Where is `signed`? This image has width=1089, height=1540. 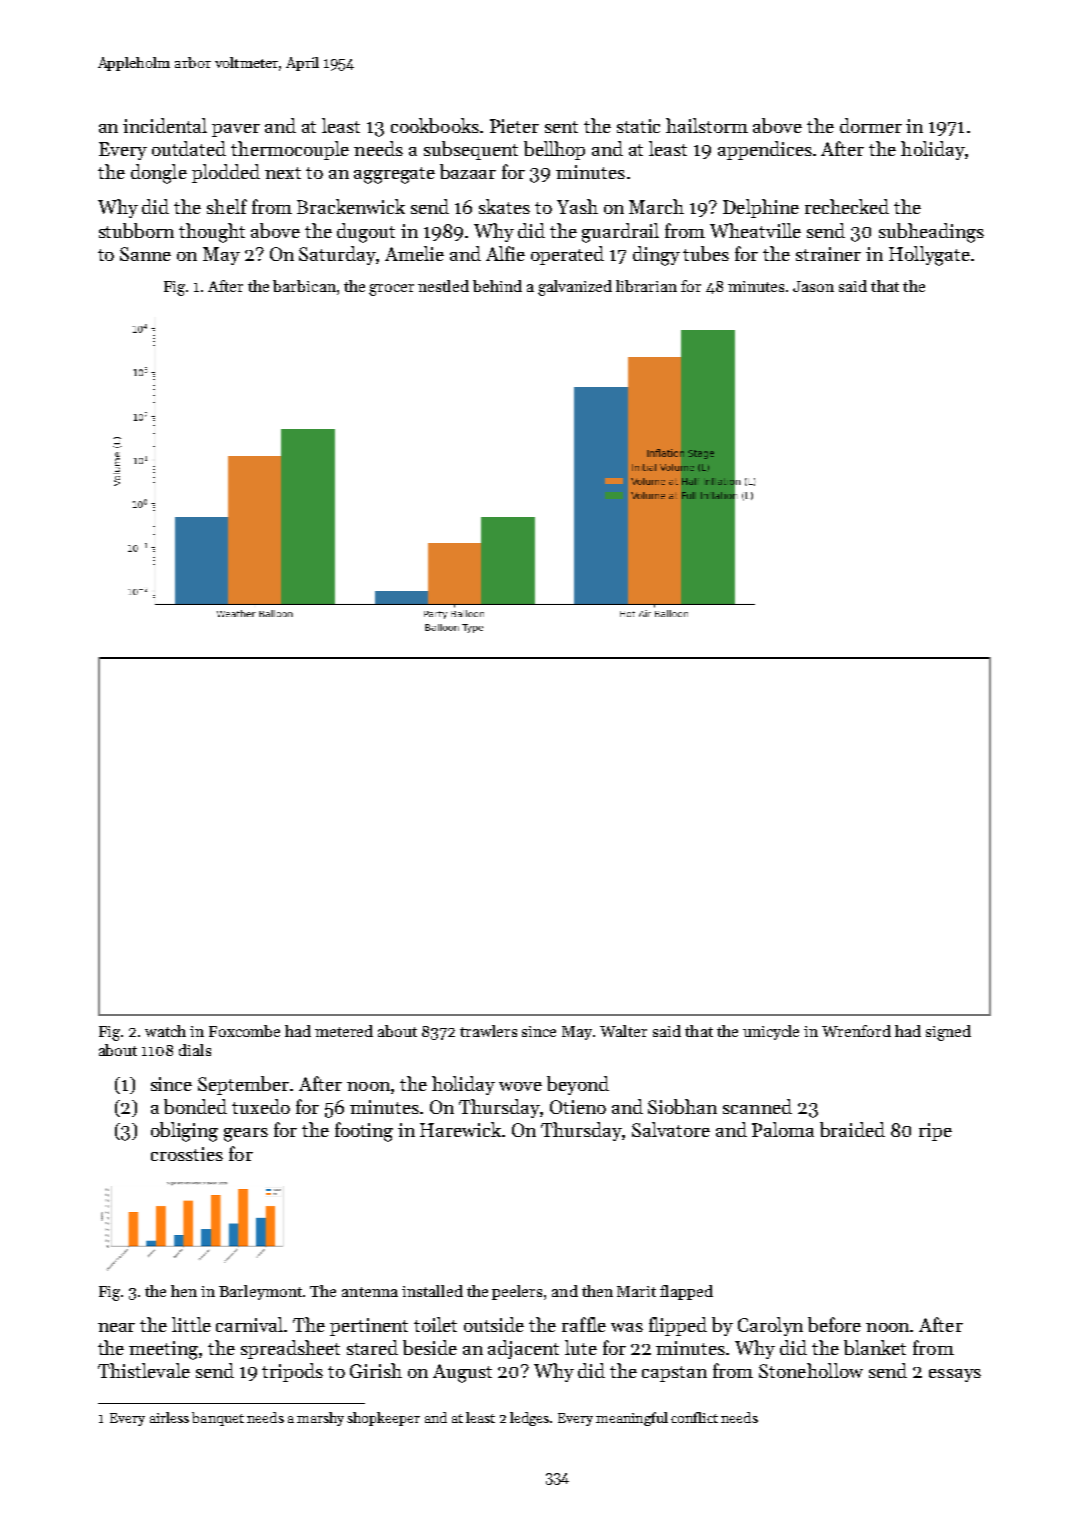 signed is located at coordinates (948, 1033).
